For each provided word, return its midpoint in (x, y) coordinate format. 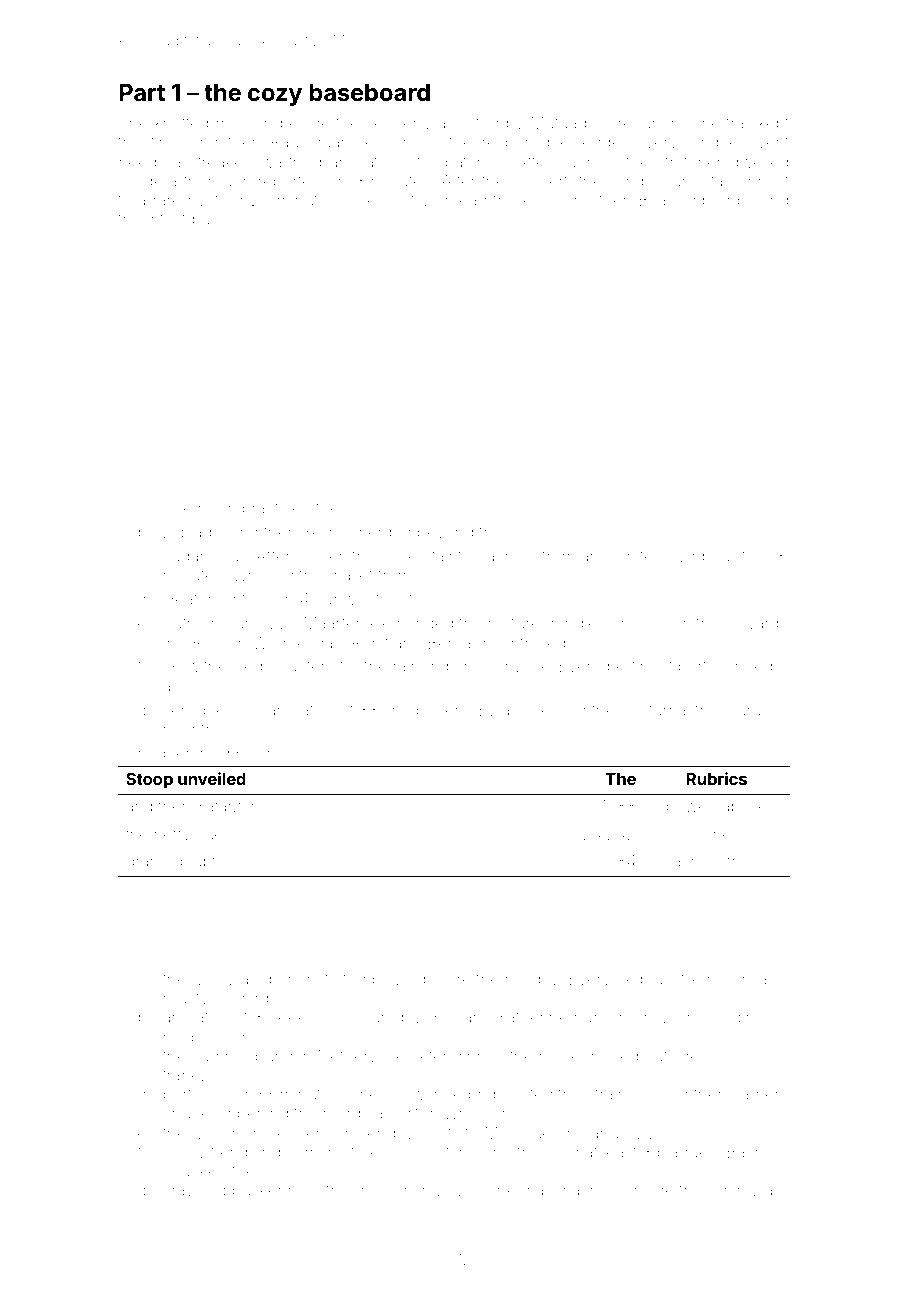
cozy (275, 97)
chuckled (197, 1113)
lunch (659, 123)
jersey (403, 558)
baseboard (369, 93)
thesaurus (732, 710)
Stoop (149, 781)
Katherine (533, 1017)
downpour (697, 557)
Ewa (494, 709)
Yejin (320, 534)
